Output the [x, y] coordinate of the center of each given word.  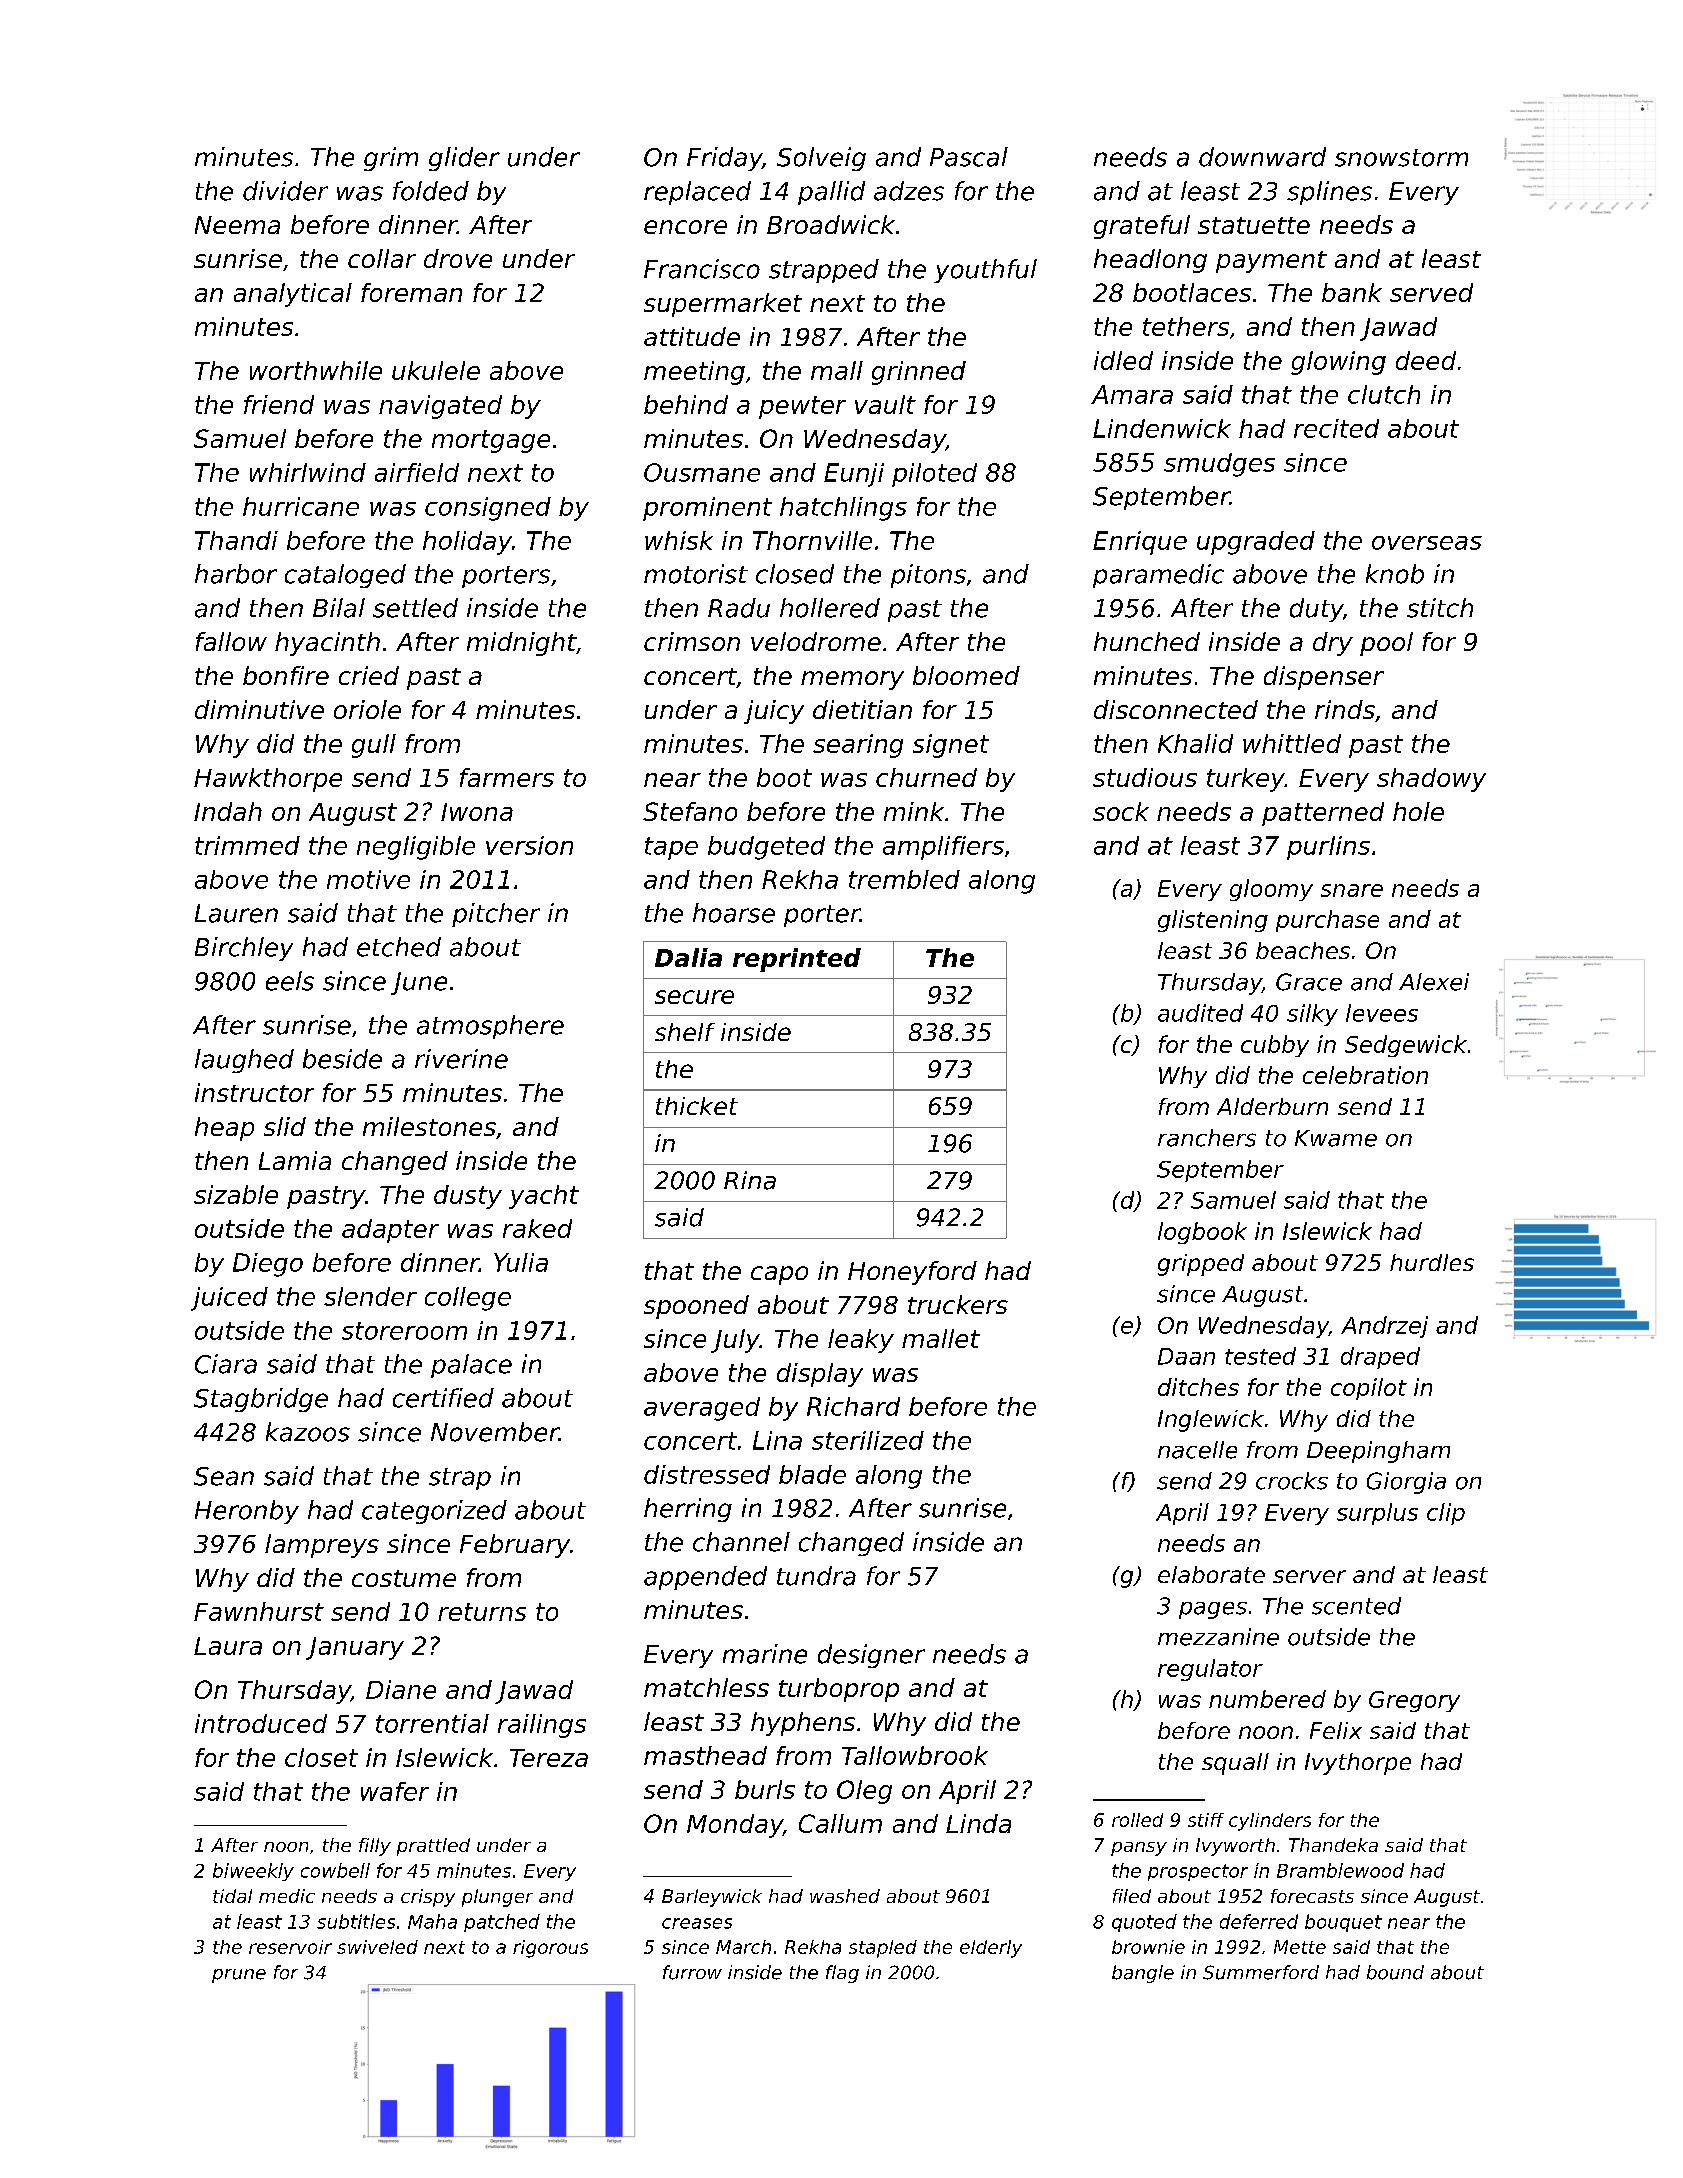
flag [842, 1974]
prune [239, 1976]
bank [1352, 292]
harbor [236, 574]
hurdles [1432, 1262]
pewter [802, 407]
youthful [985, 271]
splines [1329, 193]
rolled [1137, 1820]
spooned [696, 1307]
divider [285, 191]
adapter [390, 1231]
